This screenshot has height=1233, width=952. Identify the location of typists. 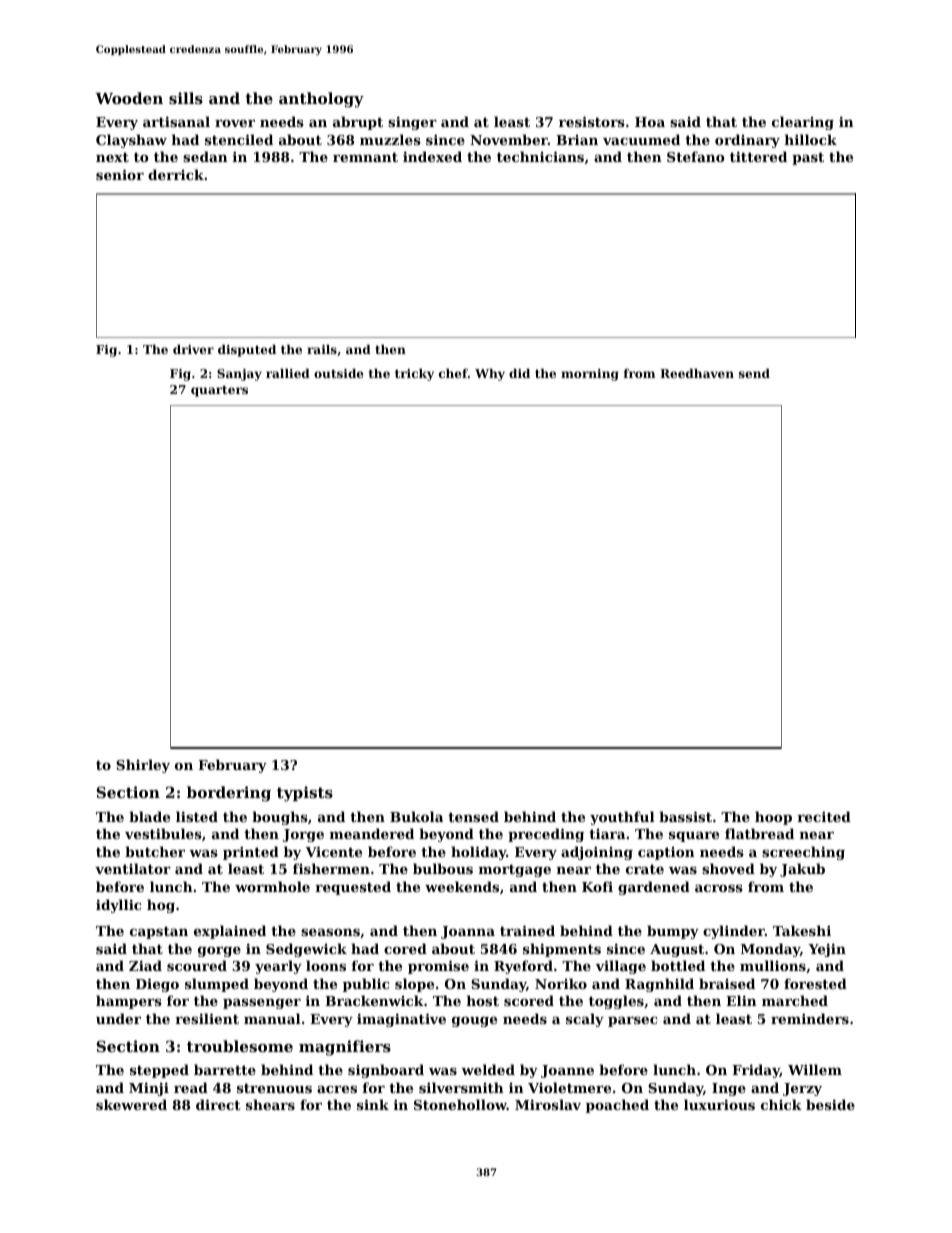
(305, 794).
